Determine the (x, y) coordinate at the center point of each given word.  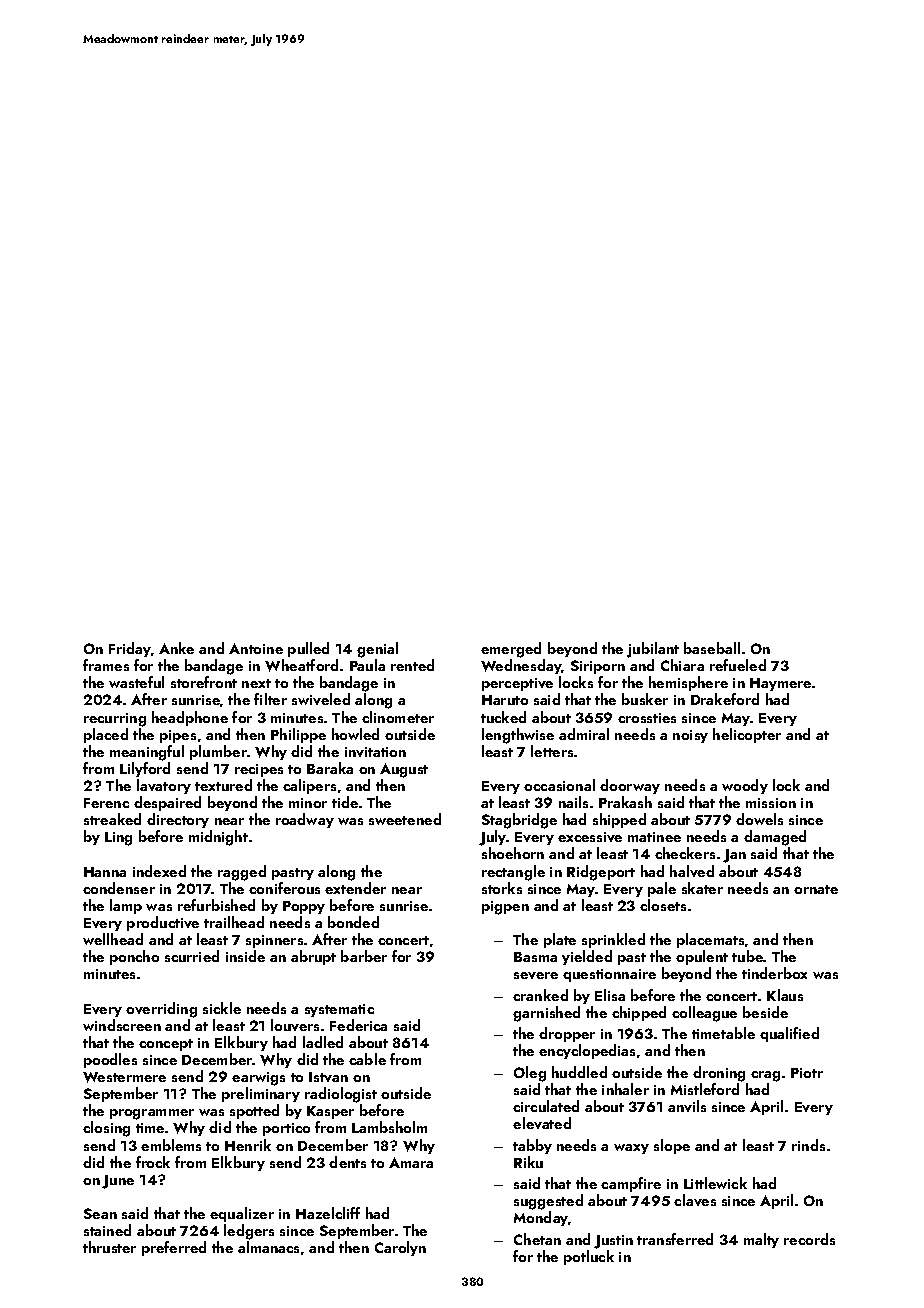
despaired (167, 803)
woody (745, 786)
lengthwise (518, 736)
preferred (174, 1248)
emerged (511, 650)
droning (719, 1074)
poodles (110, 1060)
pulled (308, 649)
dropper (567, 1034)
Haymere (780, 684)
